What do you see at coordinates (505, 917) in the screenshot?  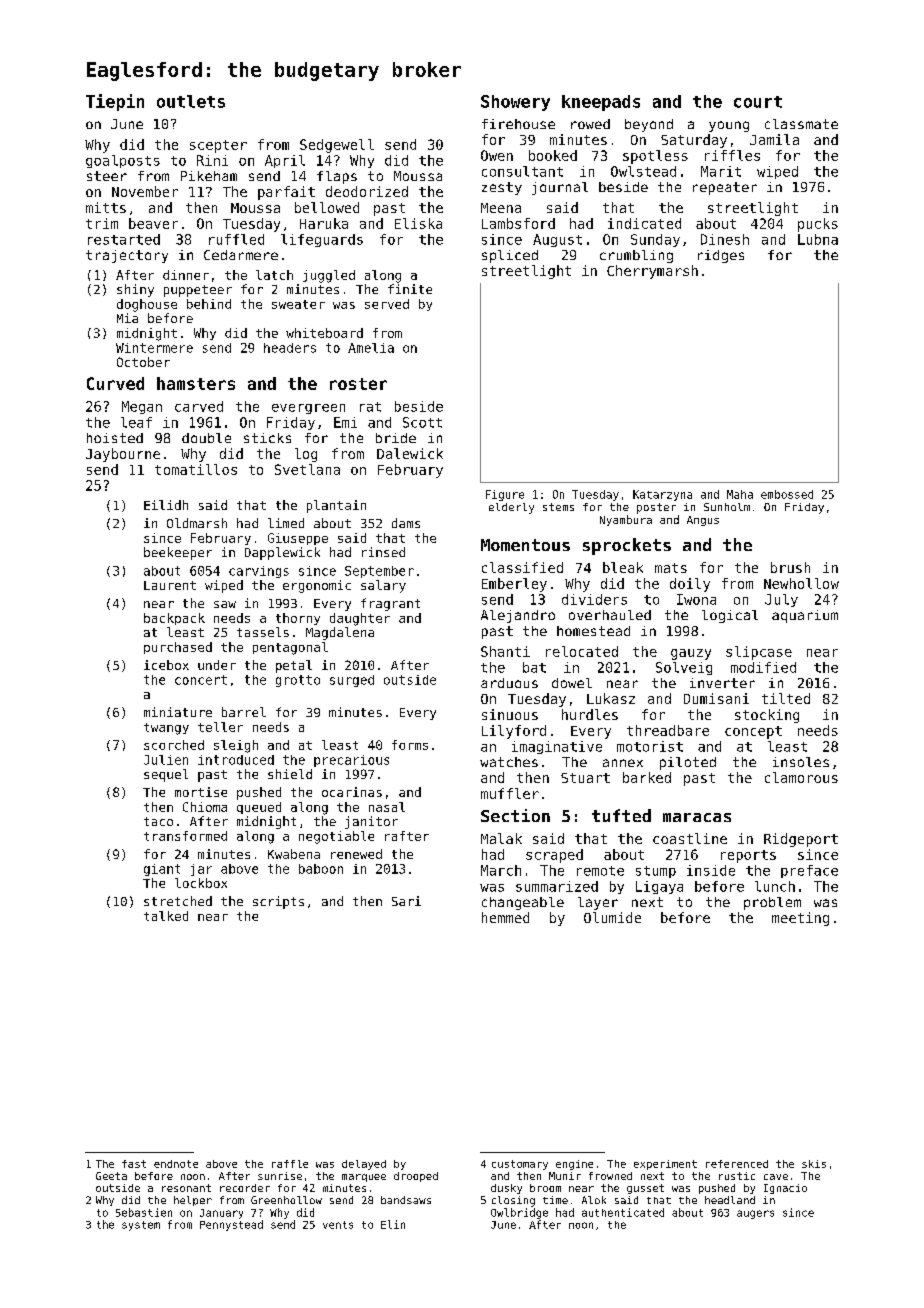 I see `hemmed` at bounding box center [505, 917].
